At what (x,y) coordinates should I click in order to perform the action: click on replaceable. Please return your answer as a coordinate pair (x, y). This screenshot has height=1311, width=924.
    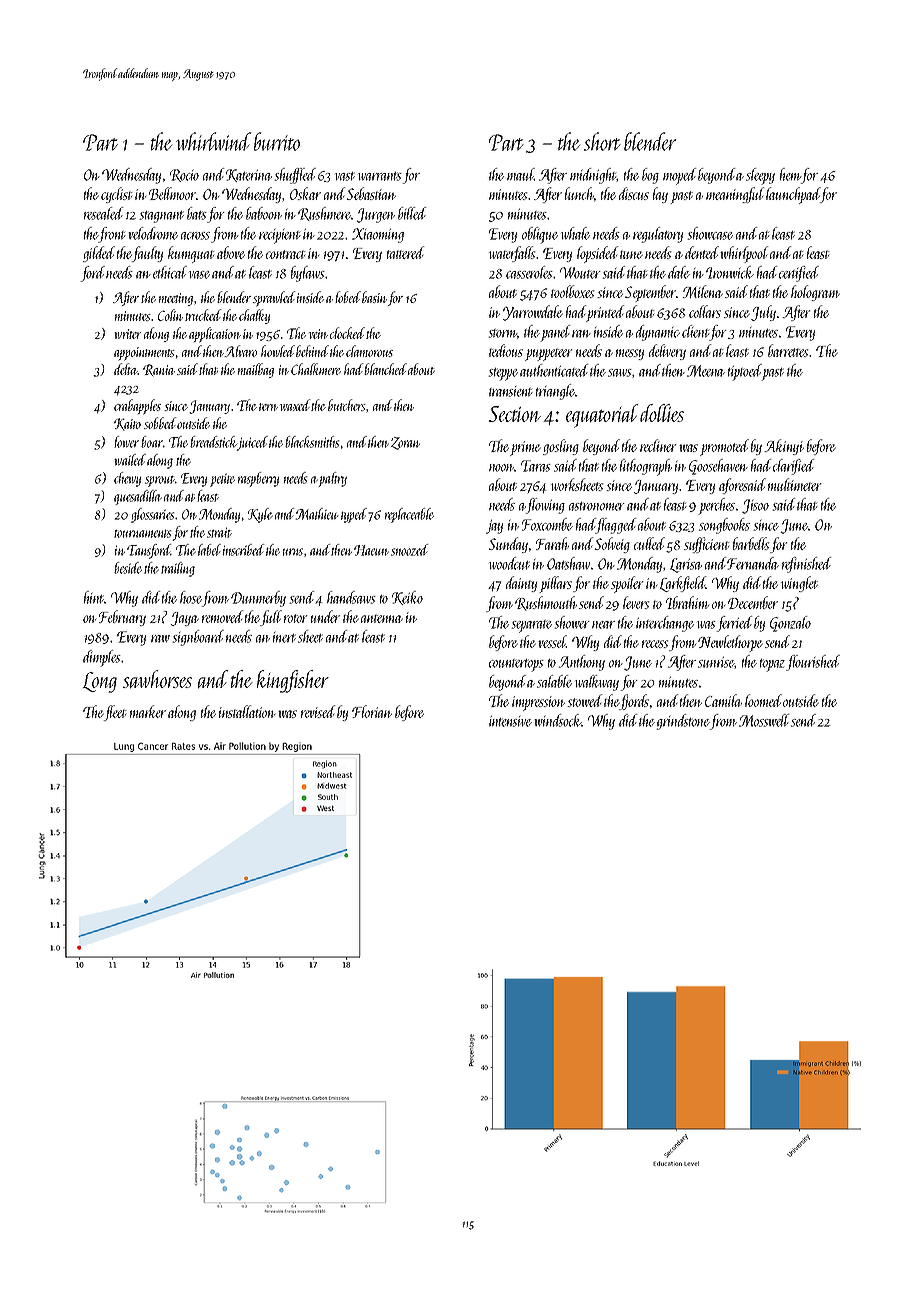
    Looking at the image, I should click on (409, 515).
